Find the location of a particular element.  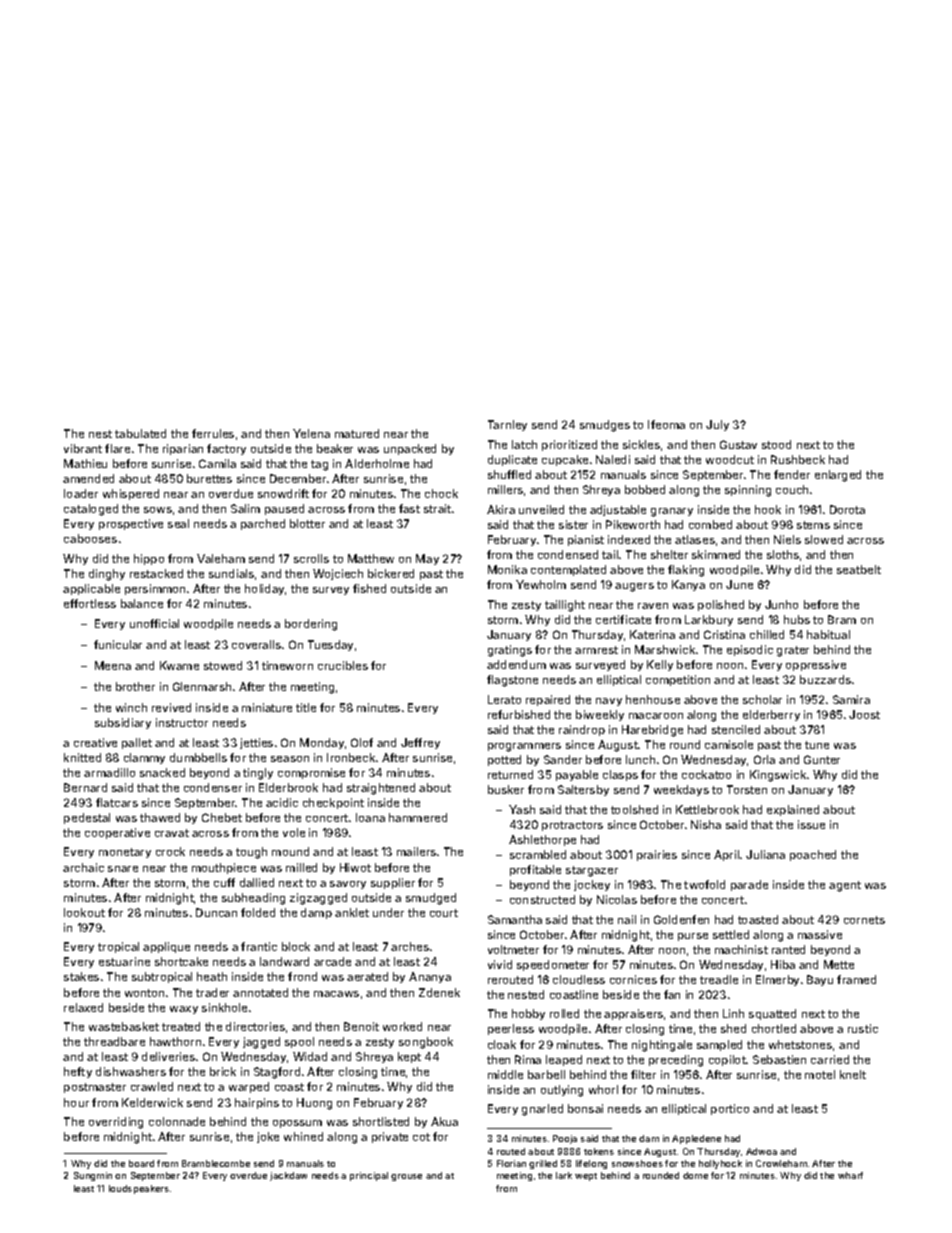

matured is located at coordinates (357, 433).
